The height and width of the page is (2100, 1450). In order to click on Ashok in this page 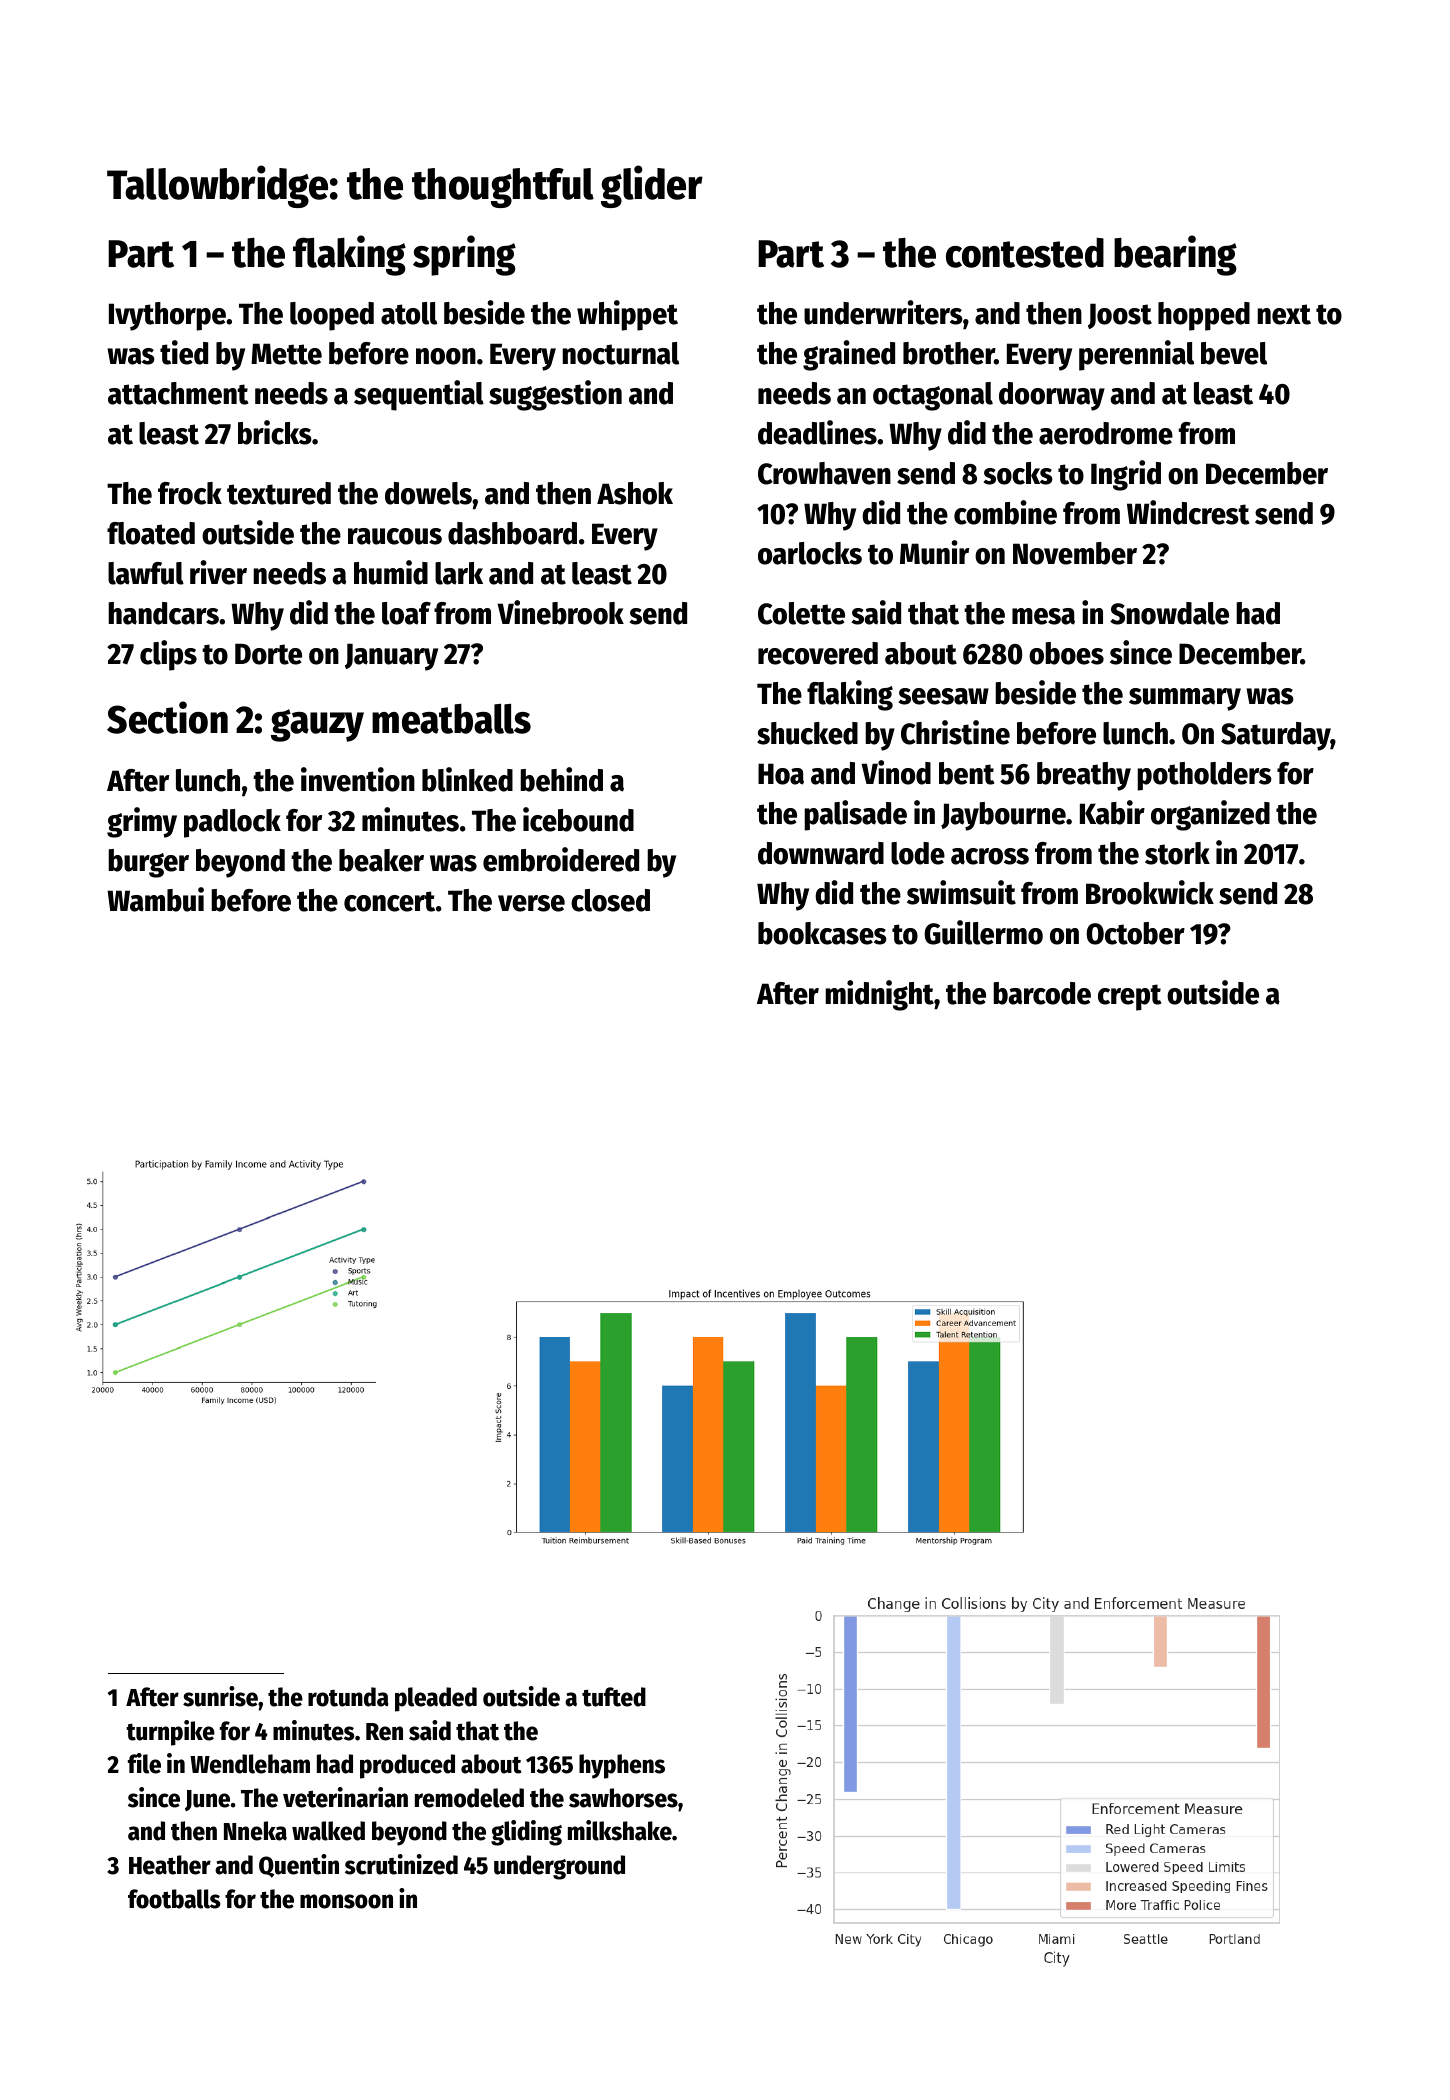, I will do `click(635, 493)`.
